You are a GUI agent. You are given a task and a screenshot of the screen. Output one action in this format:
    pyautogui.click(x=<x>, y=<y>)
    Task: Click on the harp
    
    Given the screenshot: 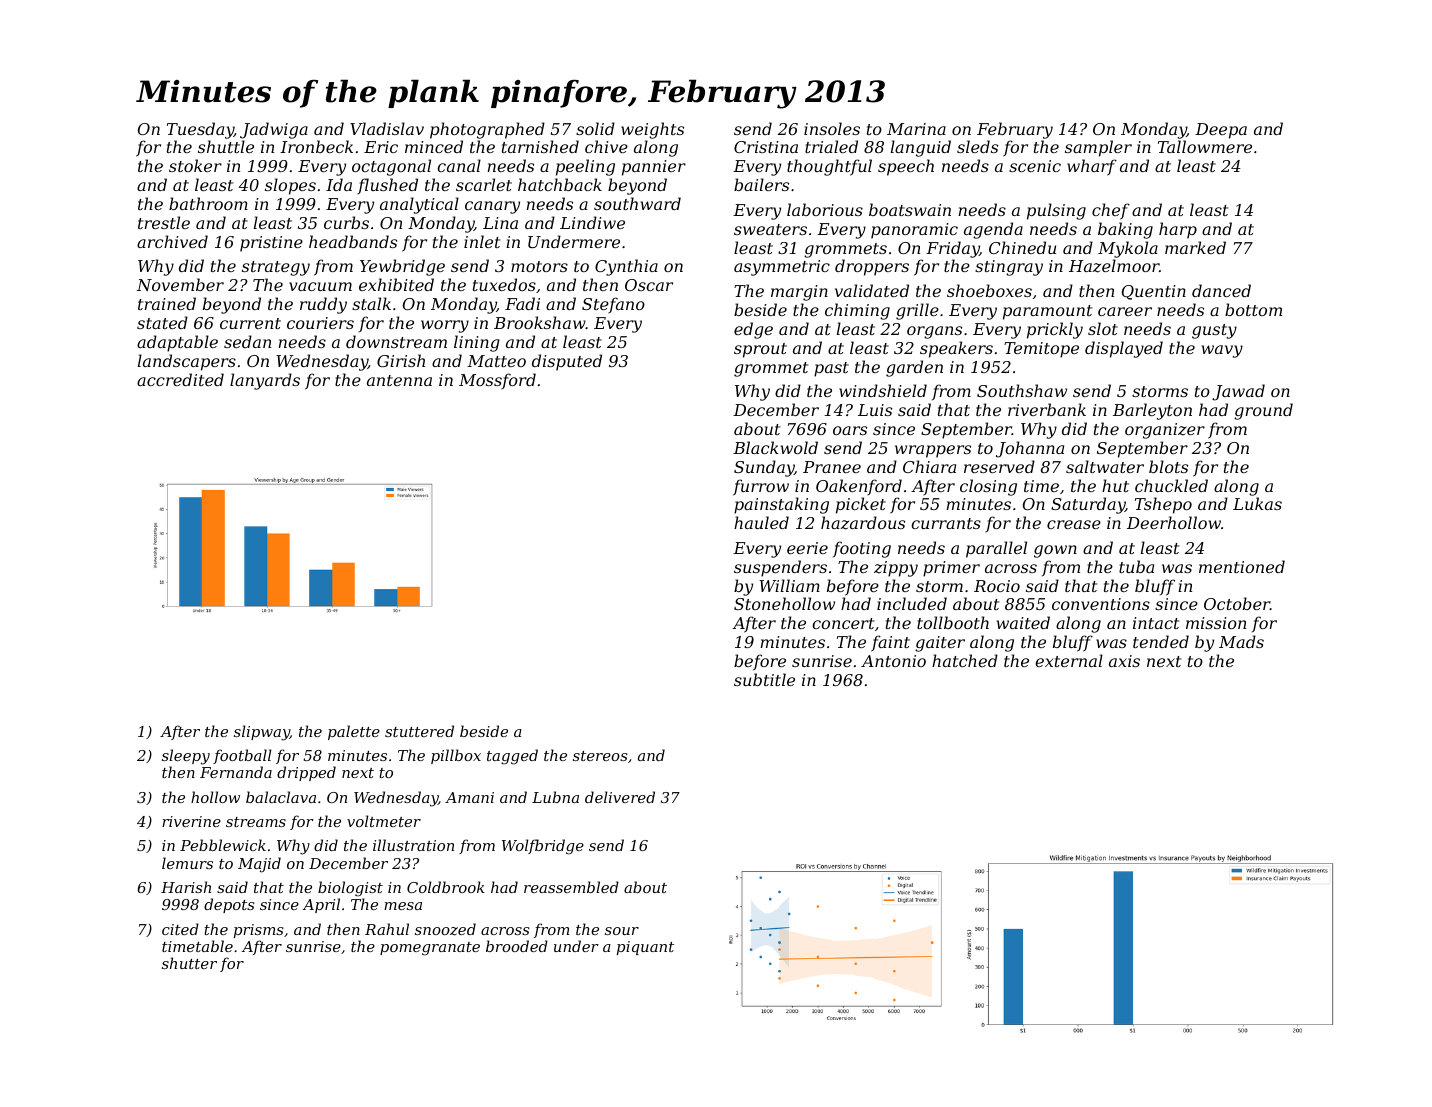 What is the action you would take?
    pyautogui.click(x=1178, y=230)
